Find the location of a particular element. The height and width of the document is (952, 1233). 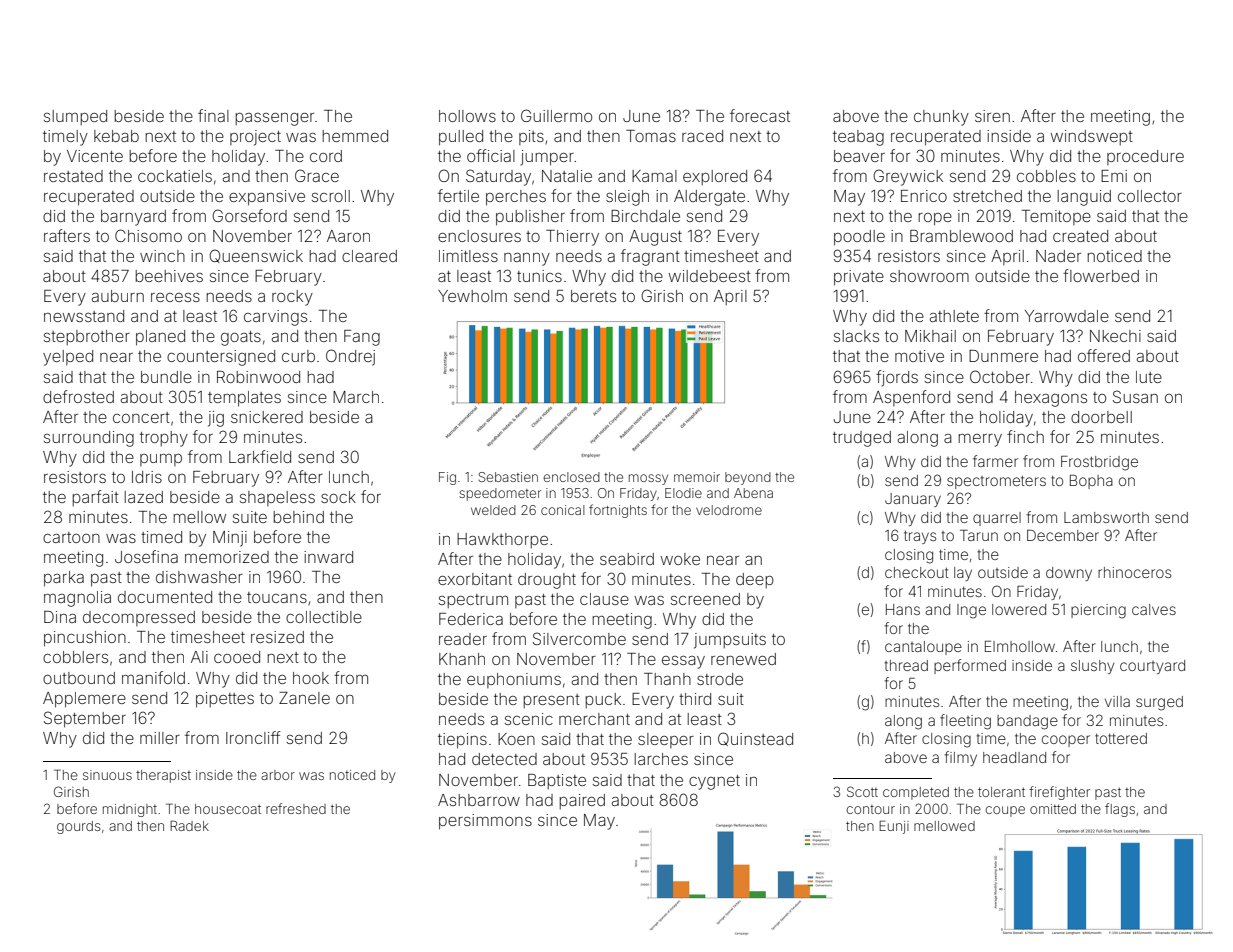

fortnights is located at coordinates (618, 511).
